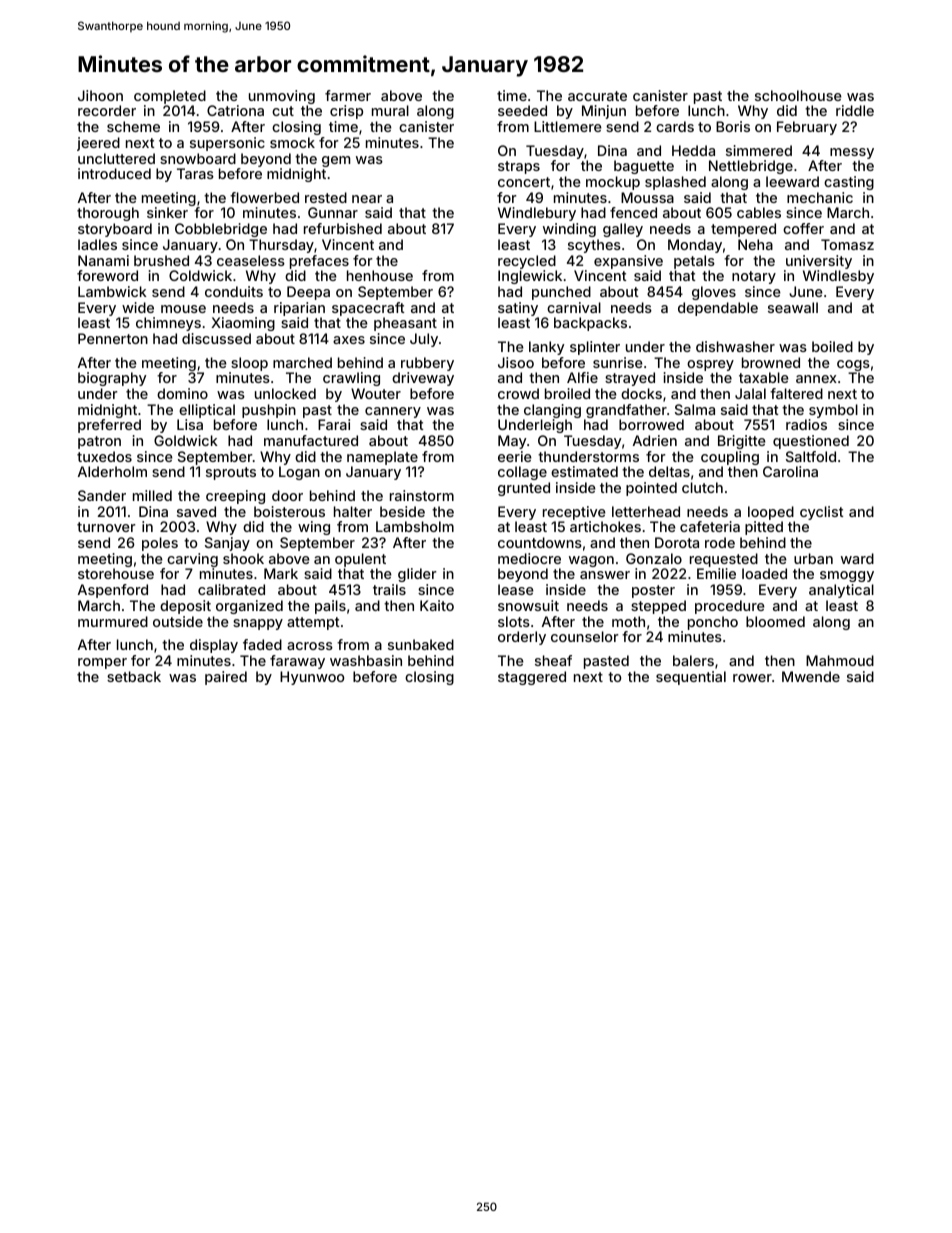 This screenshot has width=952, height=1233. Describe the element at coordinates (798, 95) in the screenshot. I see `schoolhouse` at that location.
